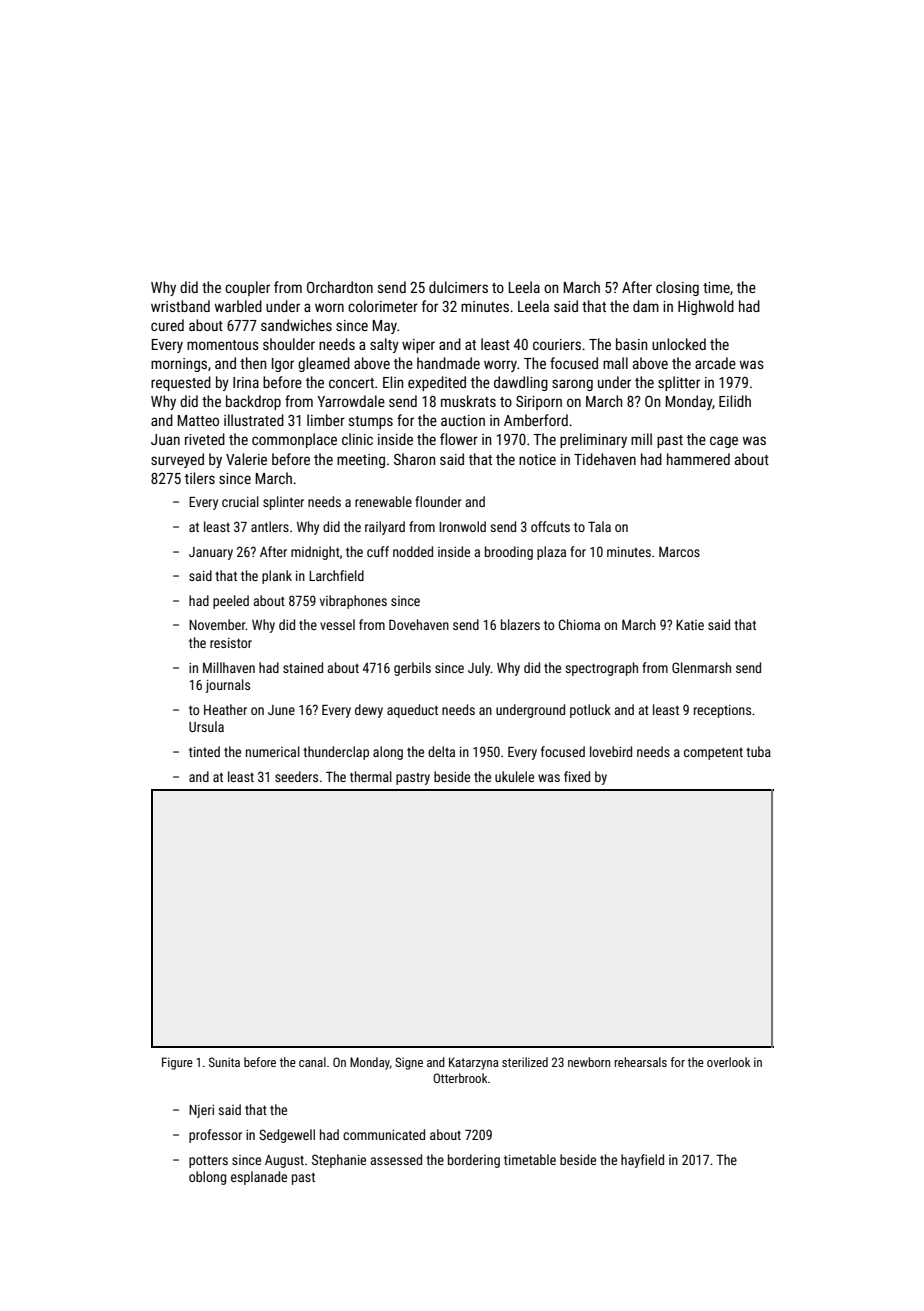 The height and width of the image is (1311, 924). What do you see at coordinates (468, 401) in the image?
I see `muskrats` at bounding box center [468, 401].
